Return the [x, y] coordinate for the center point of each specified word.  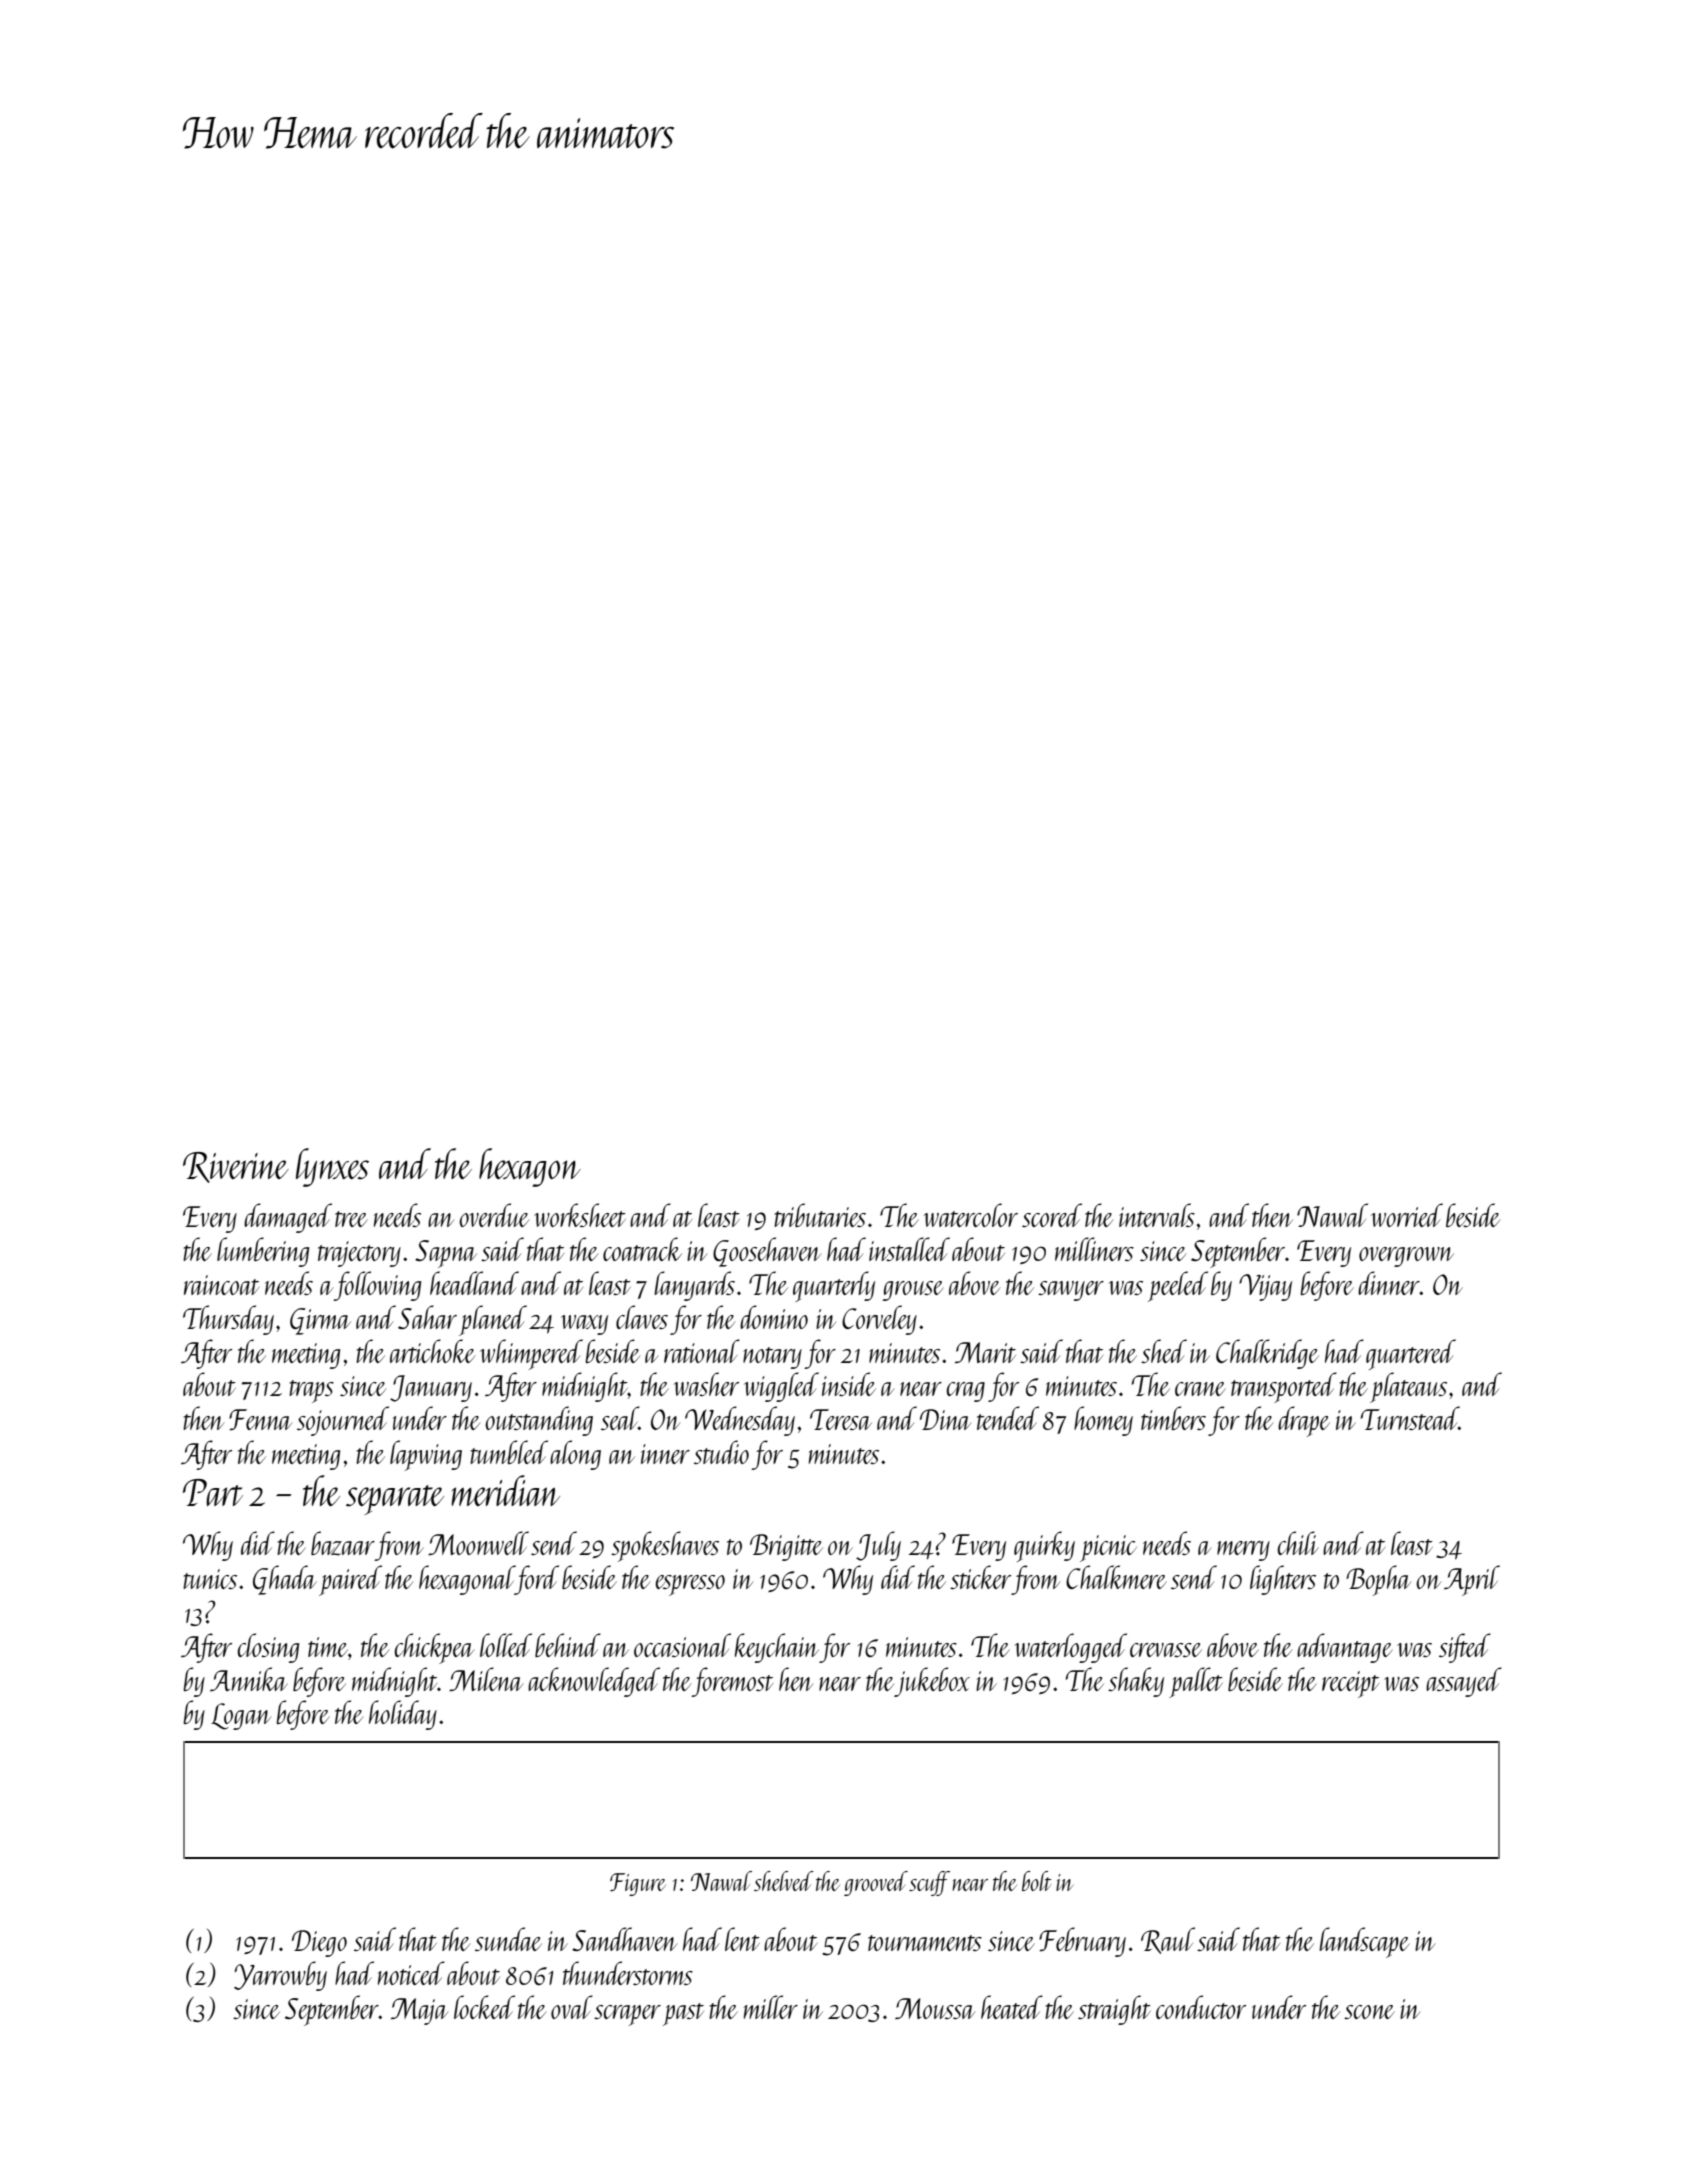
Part [213, 1492]
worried [1407, 1215]
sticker [980, 1577]
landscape [1364, 1942]
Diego [319, 1943]
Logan [241, 1716]
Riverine [236, 1167]
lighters [1283, 1580]
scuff [929, 1883]
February [1082, 1942]
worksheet [580, 1215]
